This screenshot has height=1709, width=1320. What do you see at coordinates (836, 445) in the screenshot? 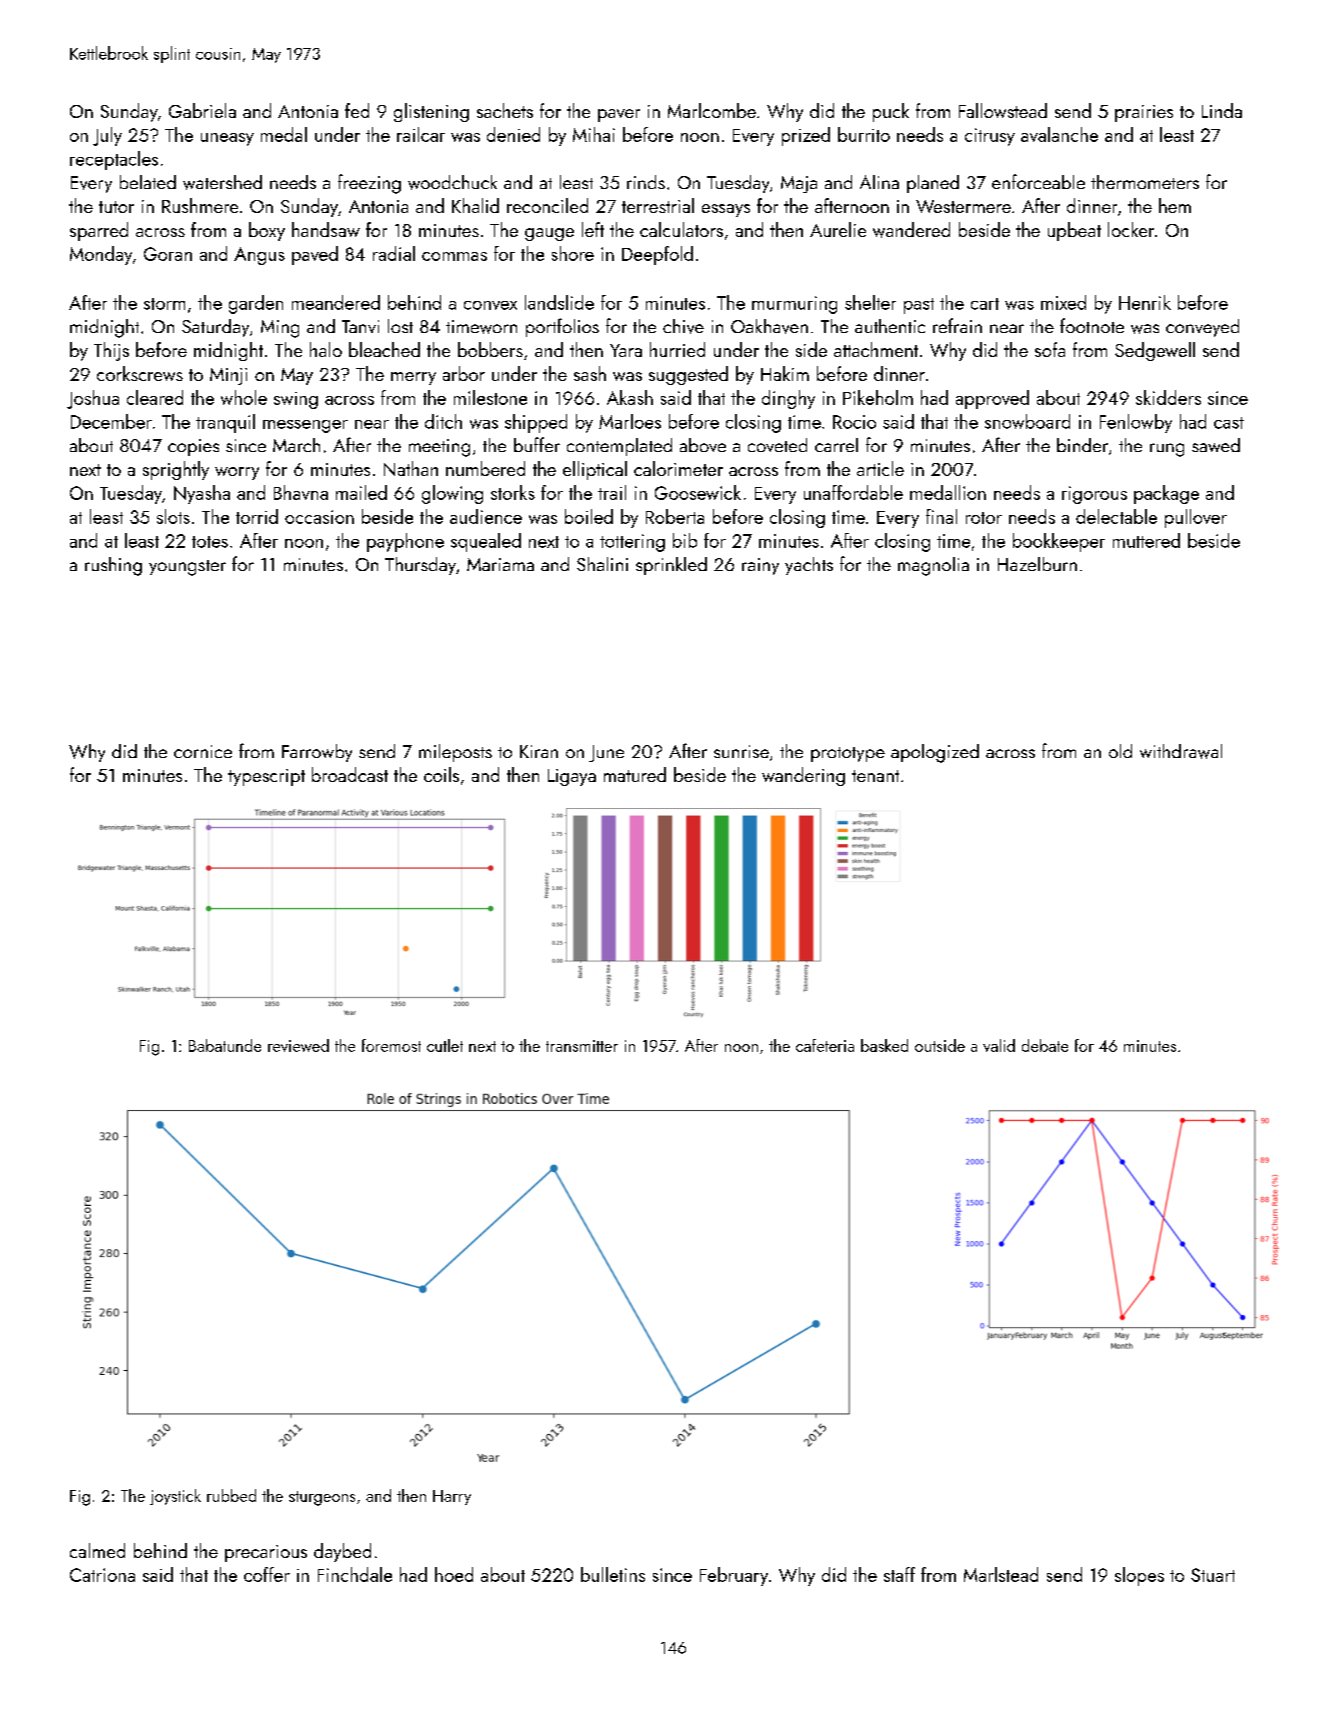
I see `carrel` at bounding box center [836, 445].
